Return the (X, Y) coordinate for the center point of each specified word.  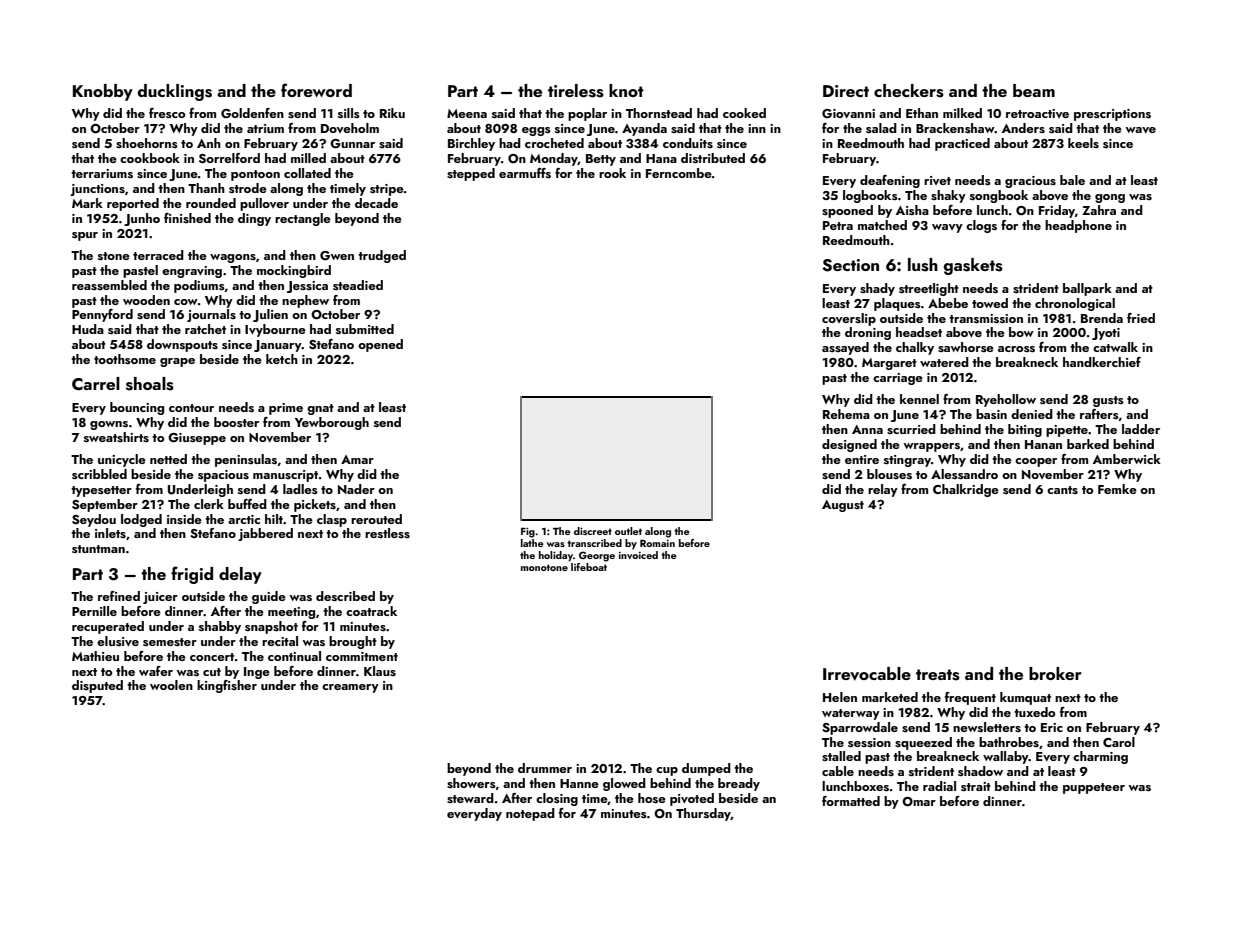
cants (1062, 490)
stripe (387, 190)
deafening (890, 181)
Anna (867, 429)
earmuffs (525, 173)
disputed (97, 686)
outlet (628, 531)
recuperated (108, 627)
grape (177, 362)
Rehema (846, 414)
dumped (706, 769)
